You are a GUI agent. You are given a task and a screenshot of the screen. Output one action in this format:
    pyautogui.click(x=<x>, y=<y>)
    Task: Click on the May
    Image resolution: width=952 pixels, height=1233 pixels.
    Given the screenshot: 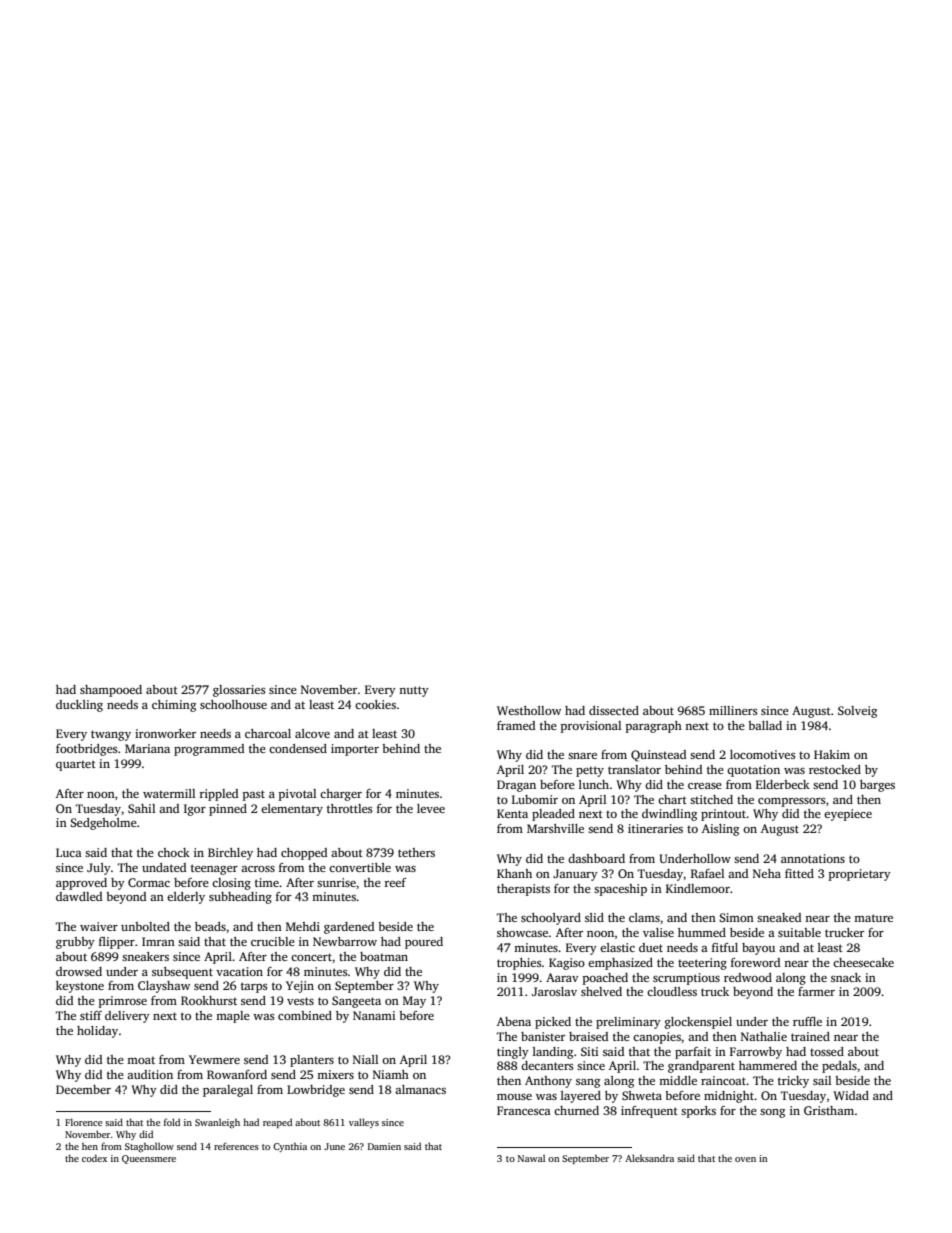 What is the action you would take?
    pyautogui.click(x=414, y=1002)
